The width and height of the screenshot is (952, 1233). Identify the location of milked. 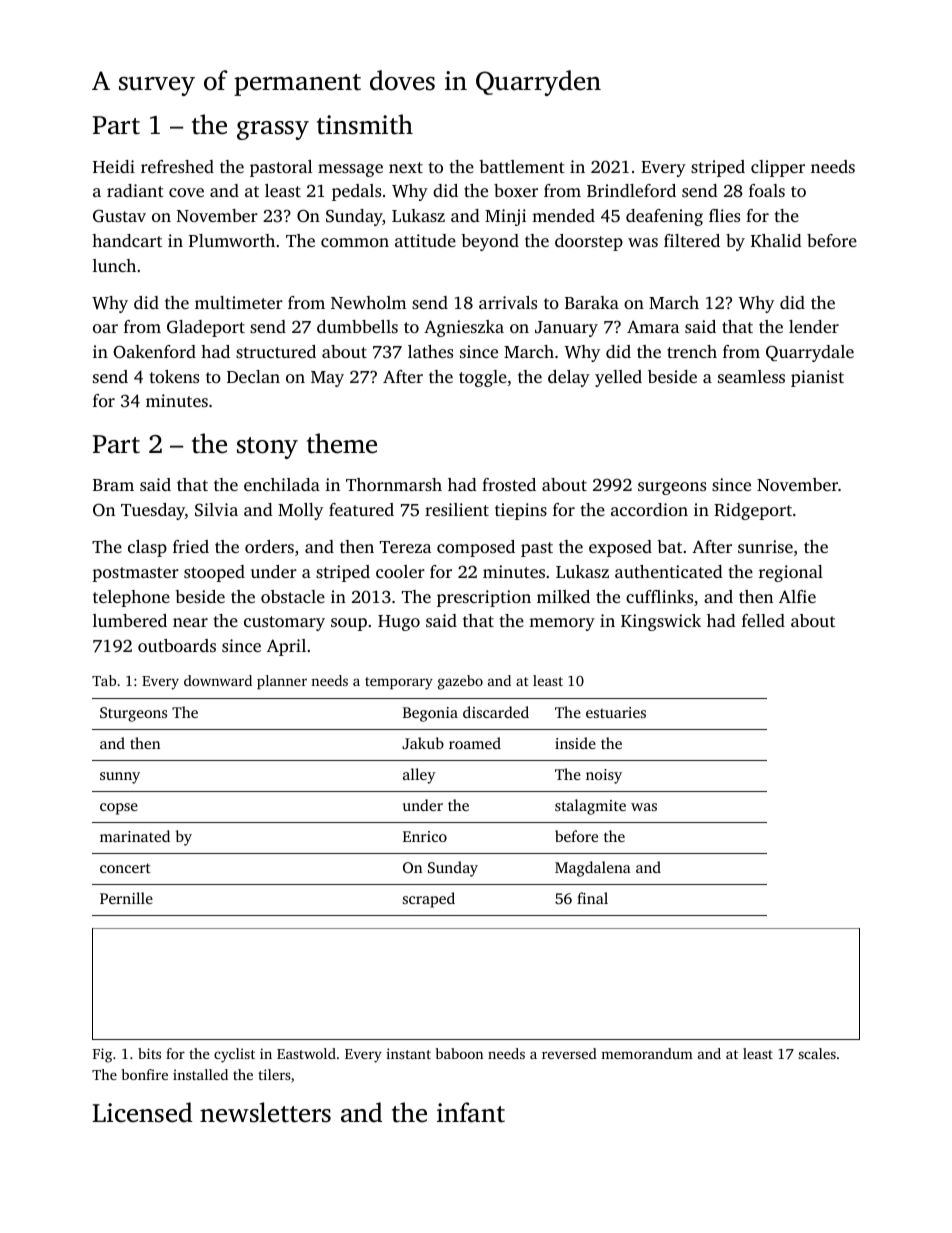
(563, 596).
